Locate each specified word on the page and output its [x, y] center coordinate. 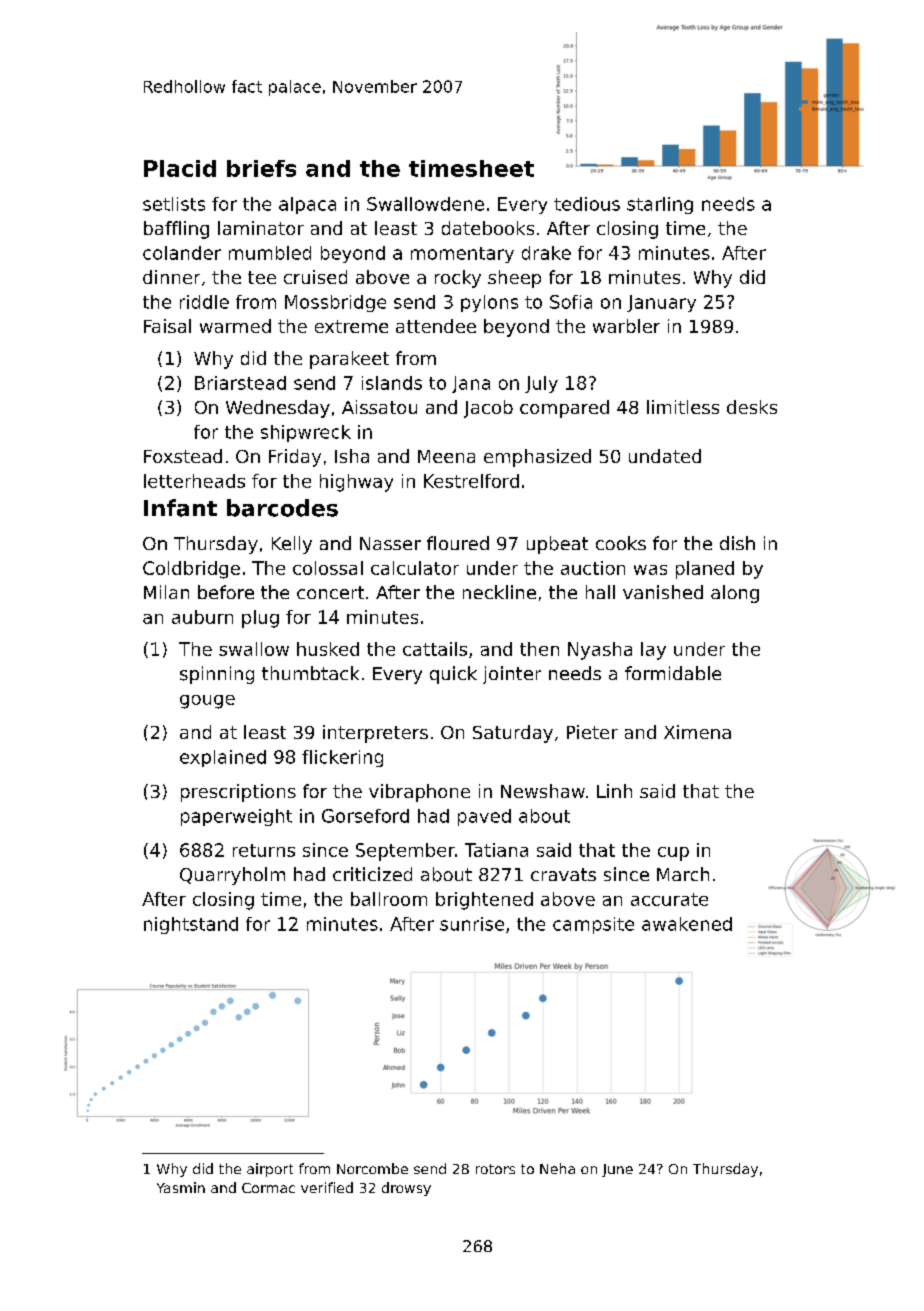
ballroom [389, 899]
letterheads [194, 481]
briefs [261, 168]
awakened [687, 924]
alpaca [307, 205]
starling [660, 205]
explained [223, 758]
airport [270, 1170]
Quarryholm [232, 876]
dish [737, 543]
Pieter [592, 732]
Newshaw [543, 791]
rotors [495, 1169]
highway [356, 483]
